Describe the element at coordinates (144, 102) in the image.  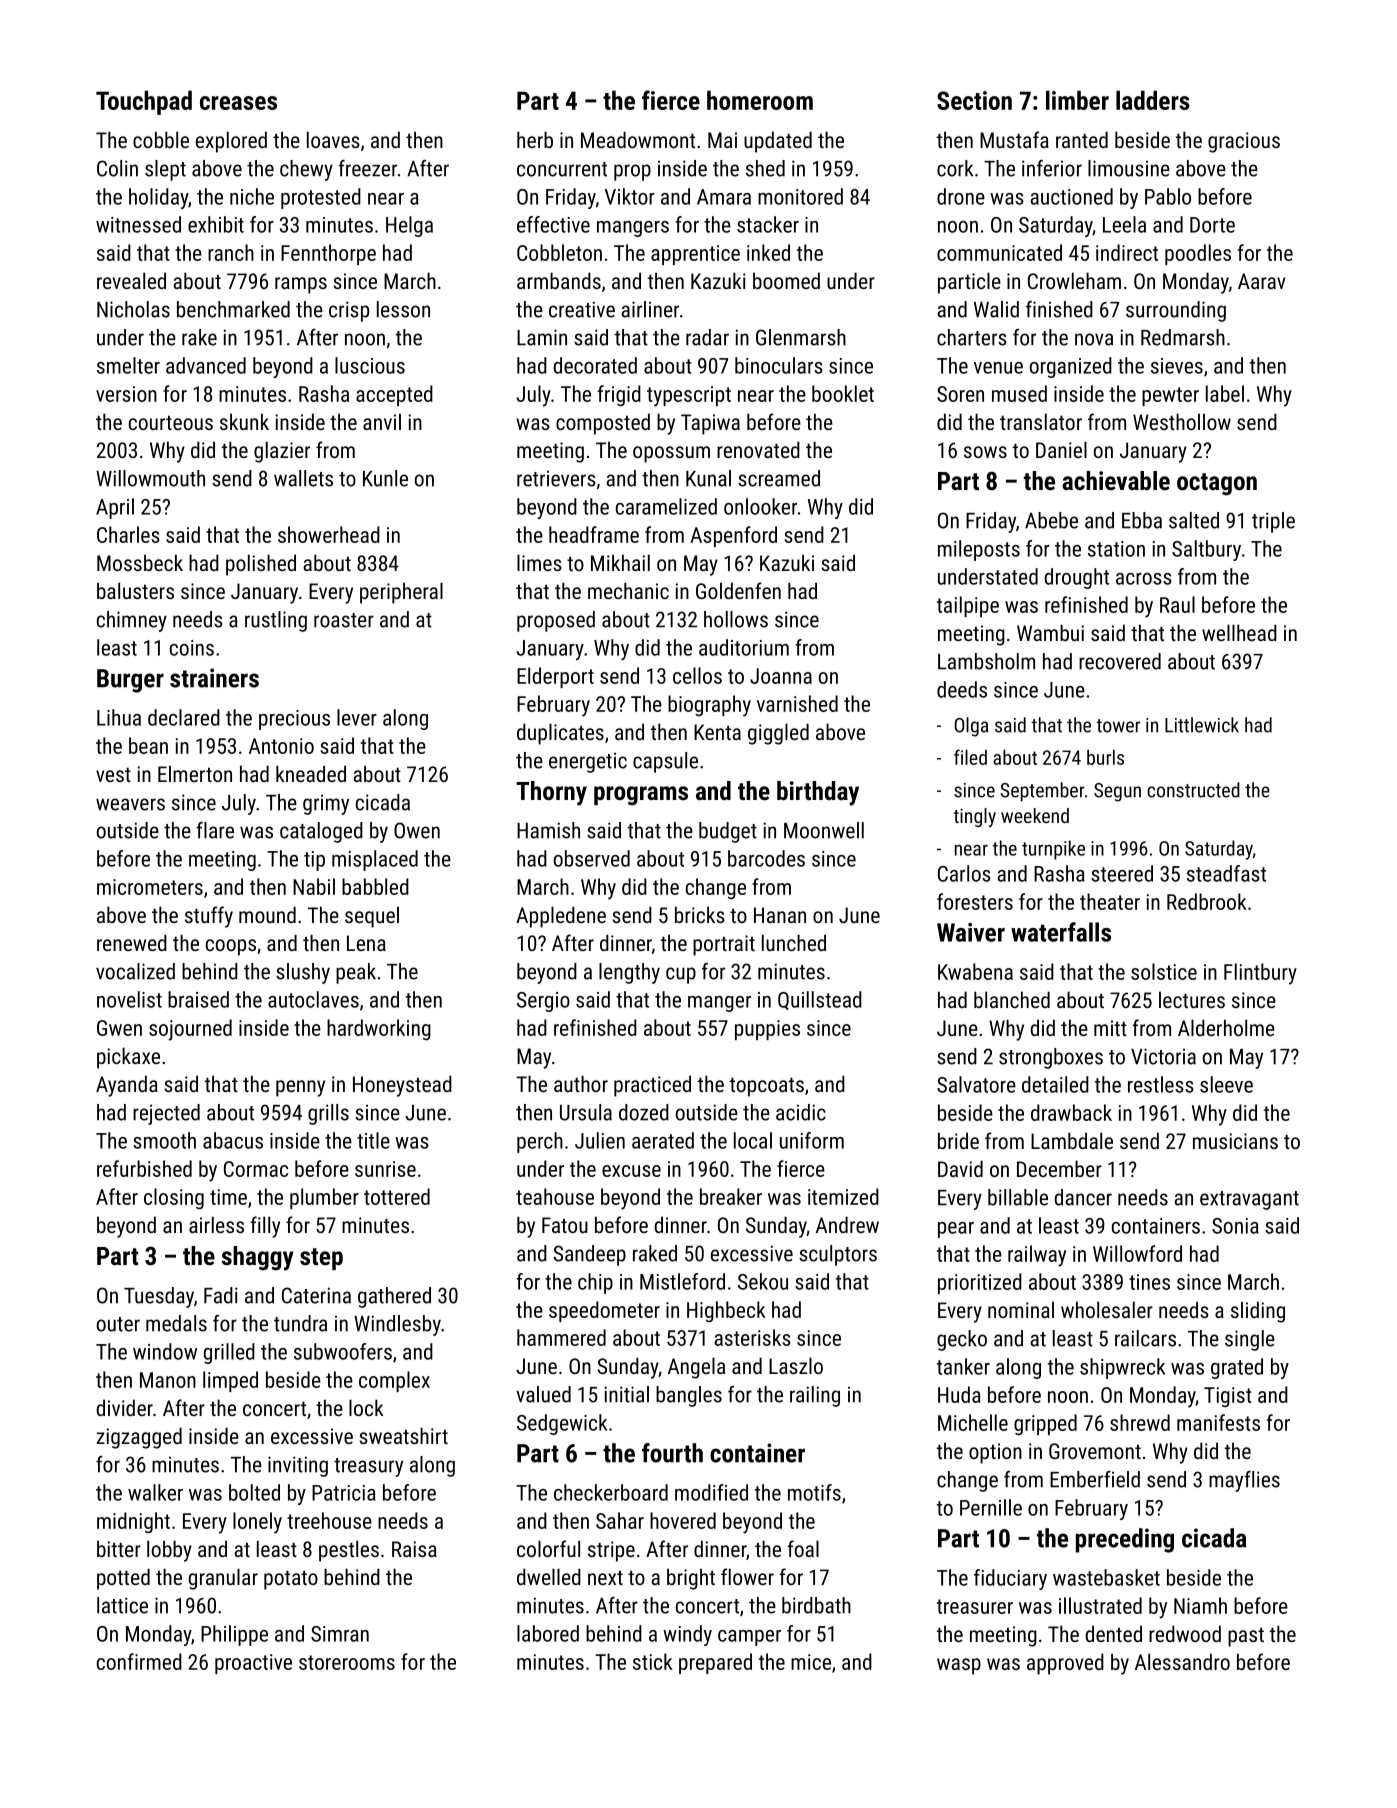
I see `Touchpad` at that location.
